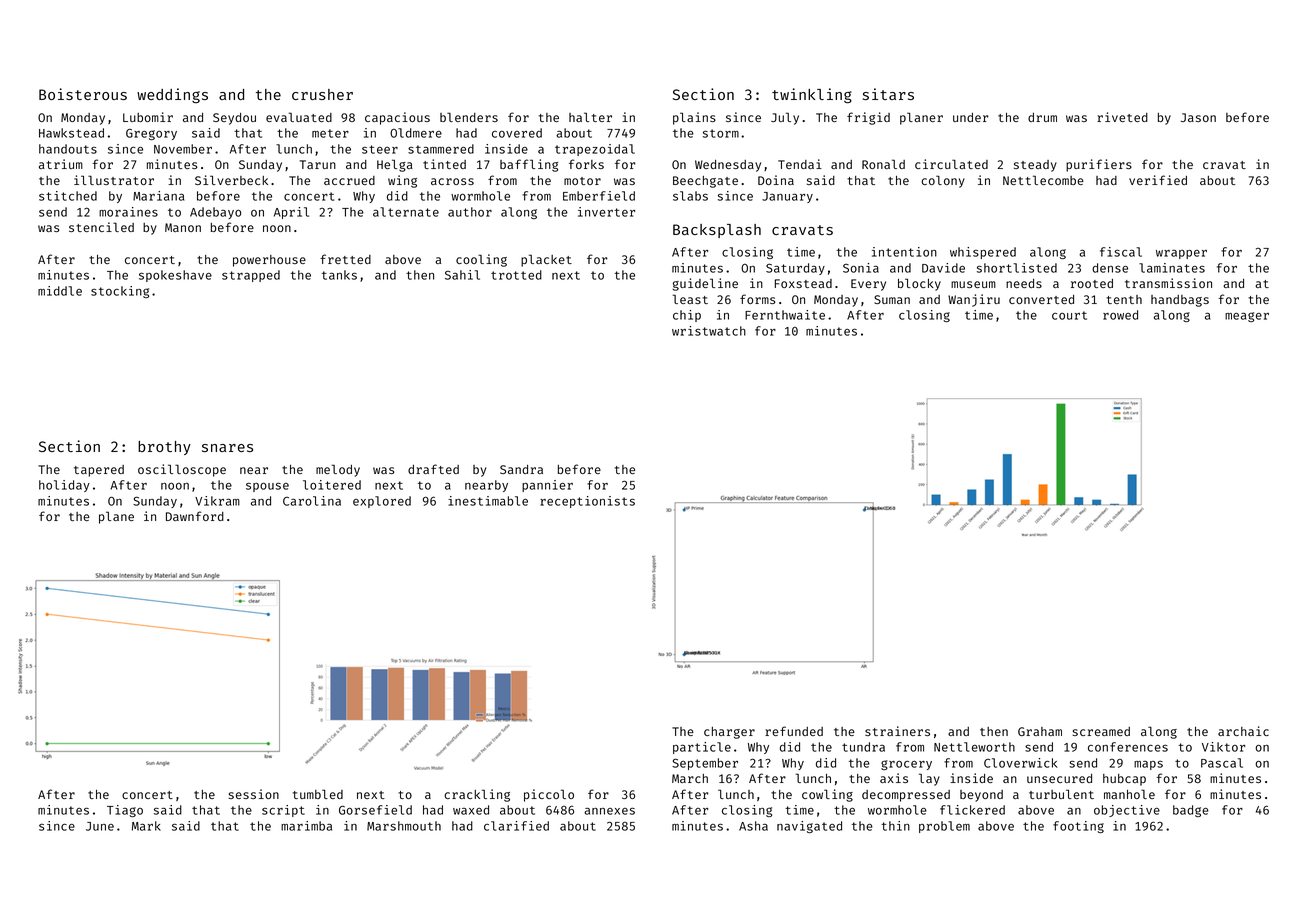 This image has height=924, width=1308. I want to click on meager, so click(1247, 317).
